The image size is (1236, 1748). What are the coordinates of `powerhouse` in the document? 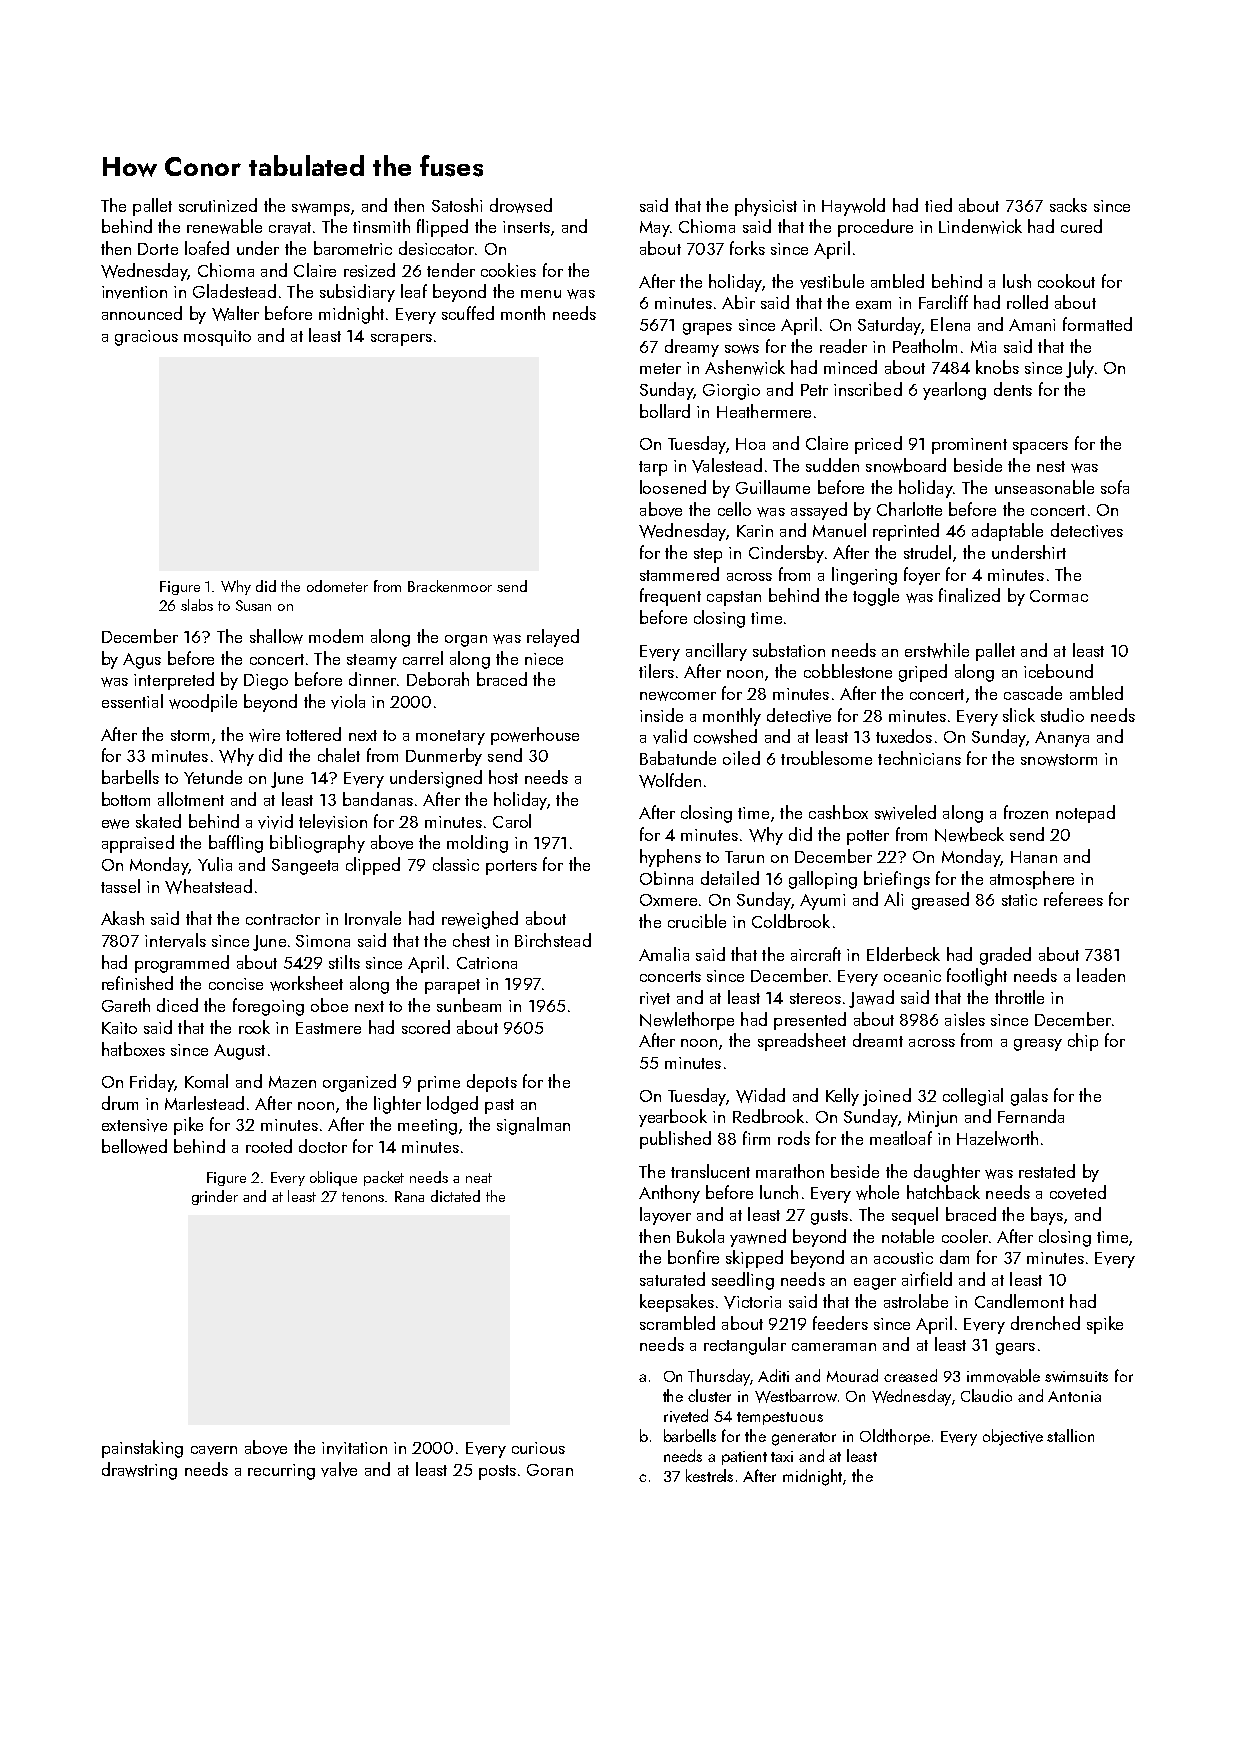 It's located at (535, 736).
